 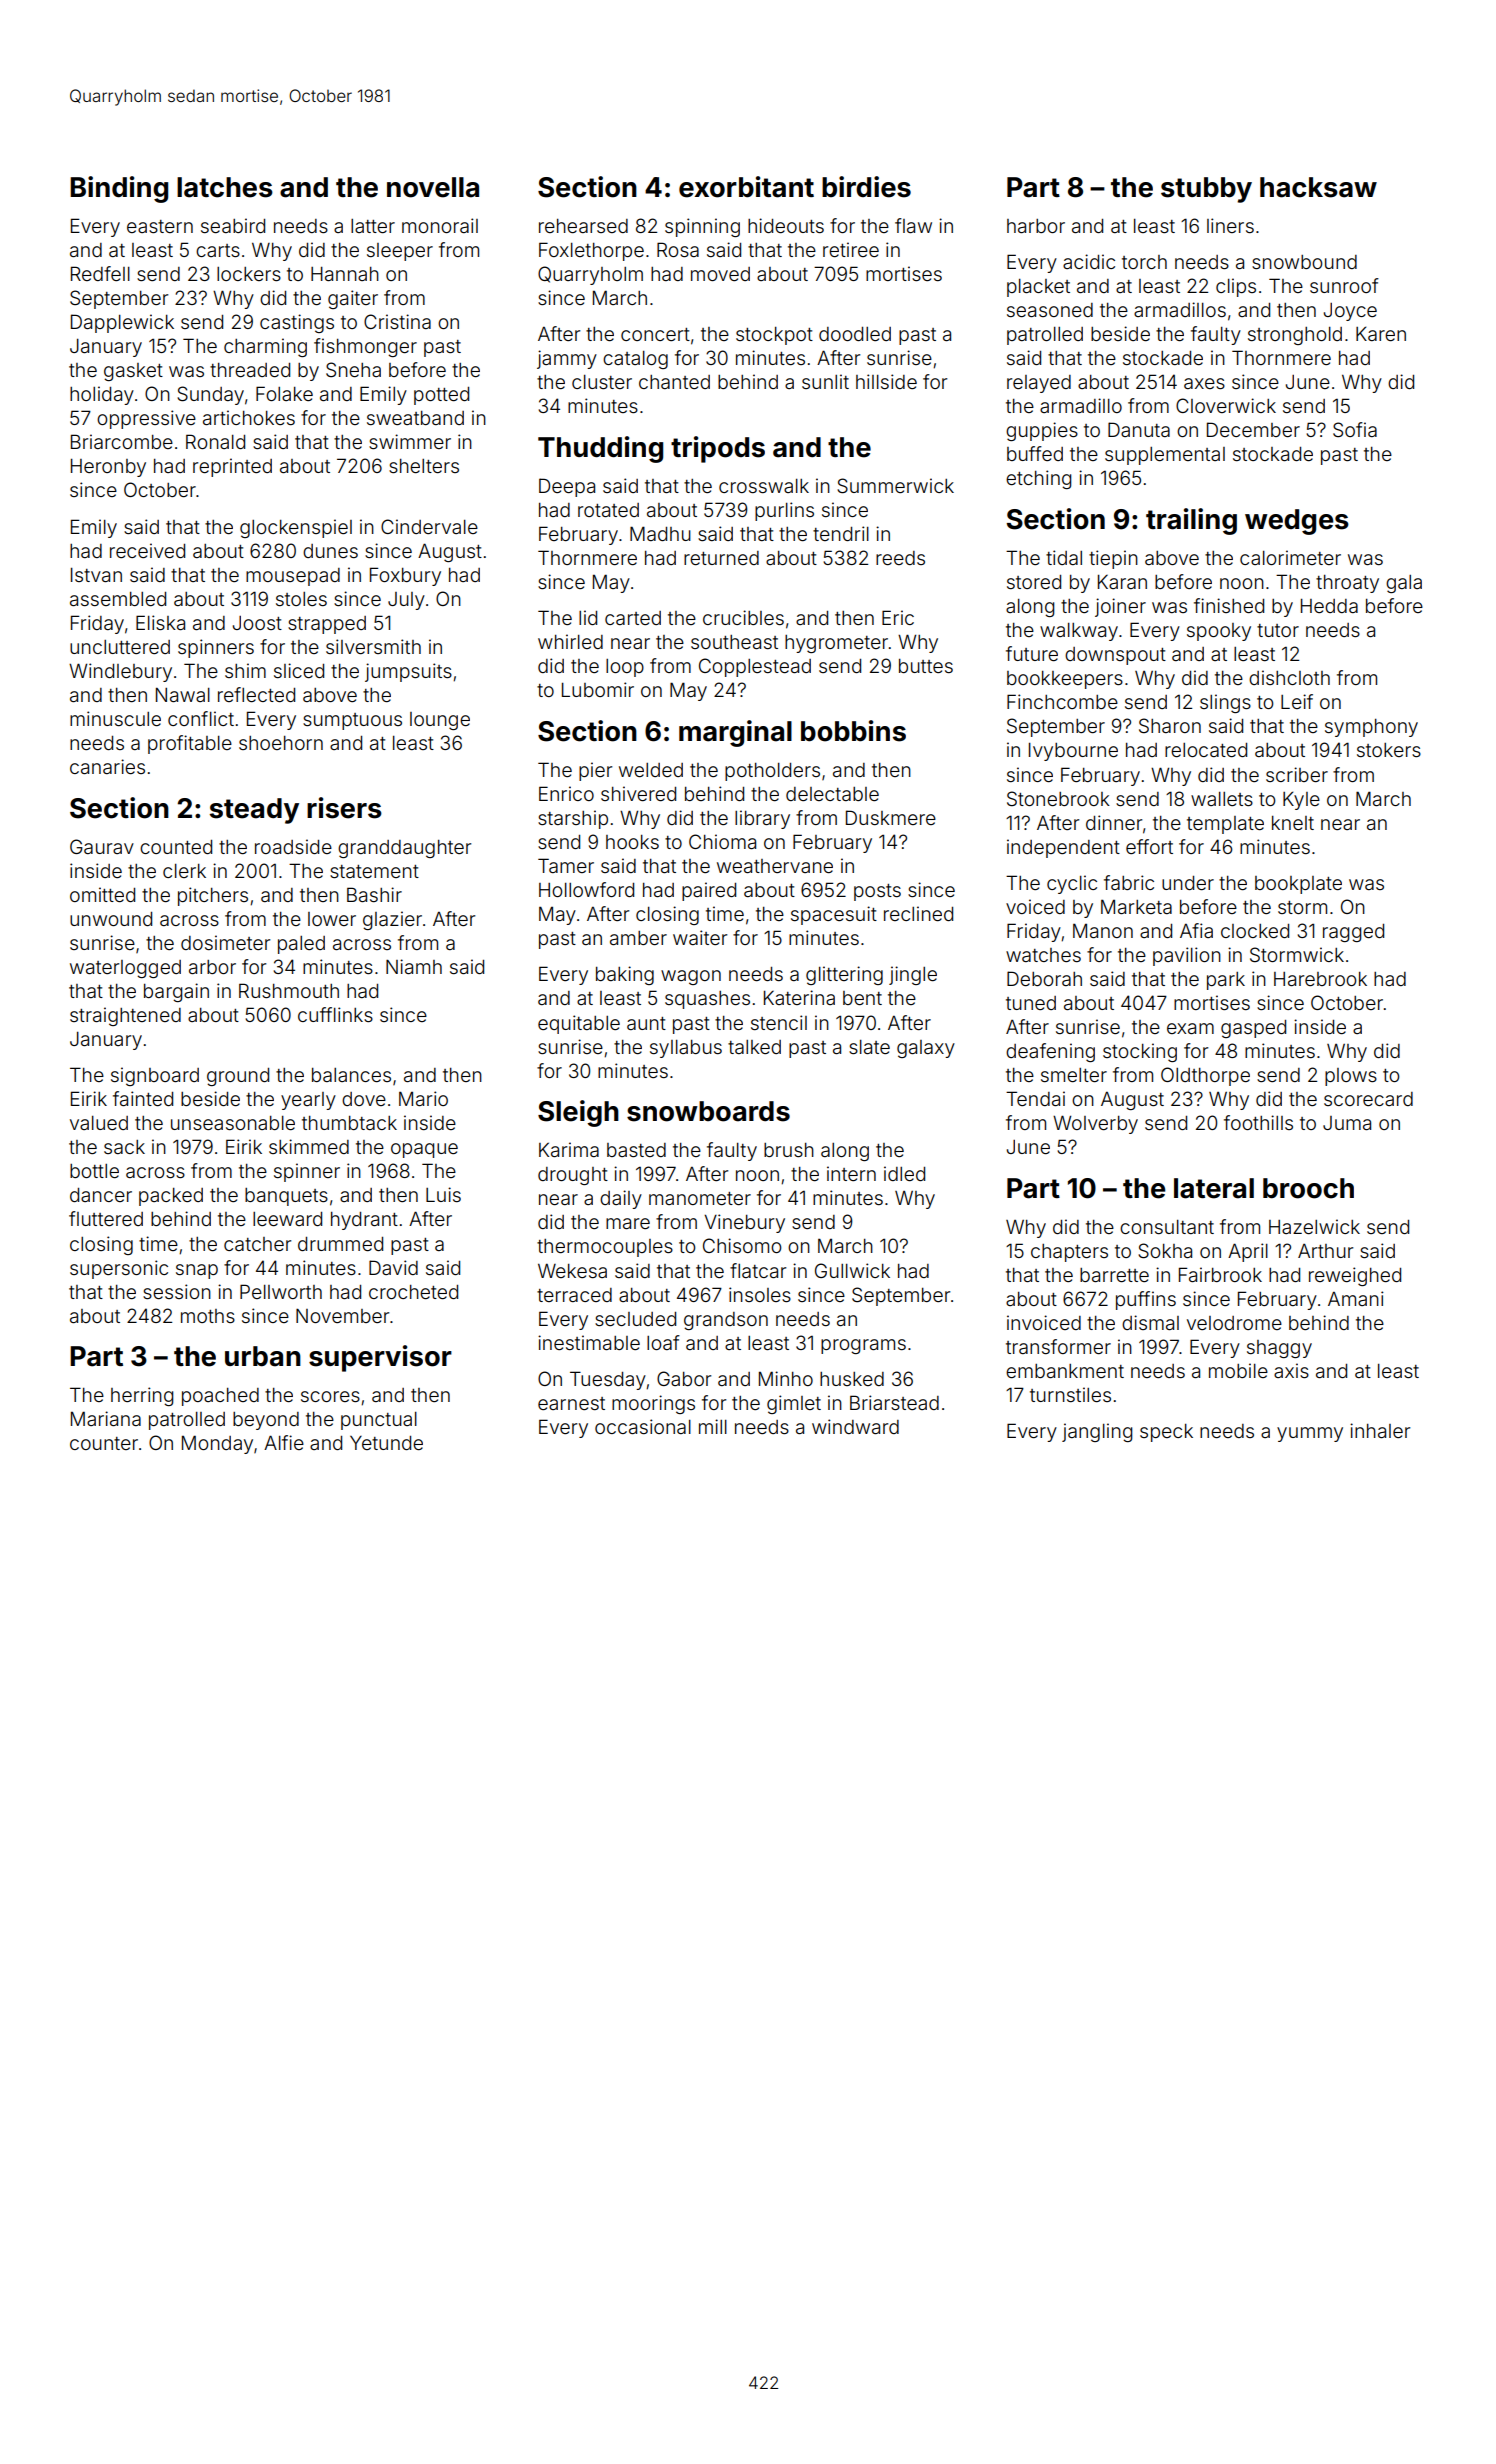 What do you see at coordinates (404, 849) in the image?
I see `granddaughter` at bounding box center [404, 849].
